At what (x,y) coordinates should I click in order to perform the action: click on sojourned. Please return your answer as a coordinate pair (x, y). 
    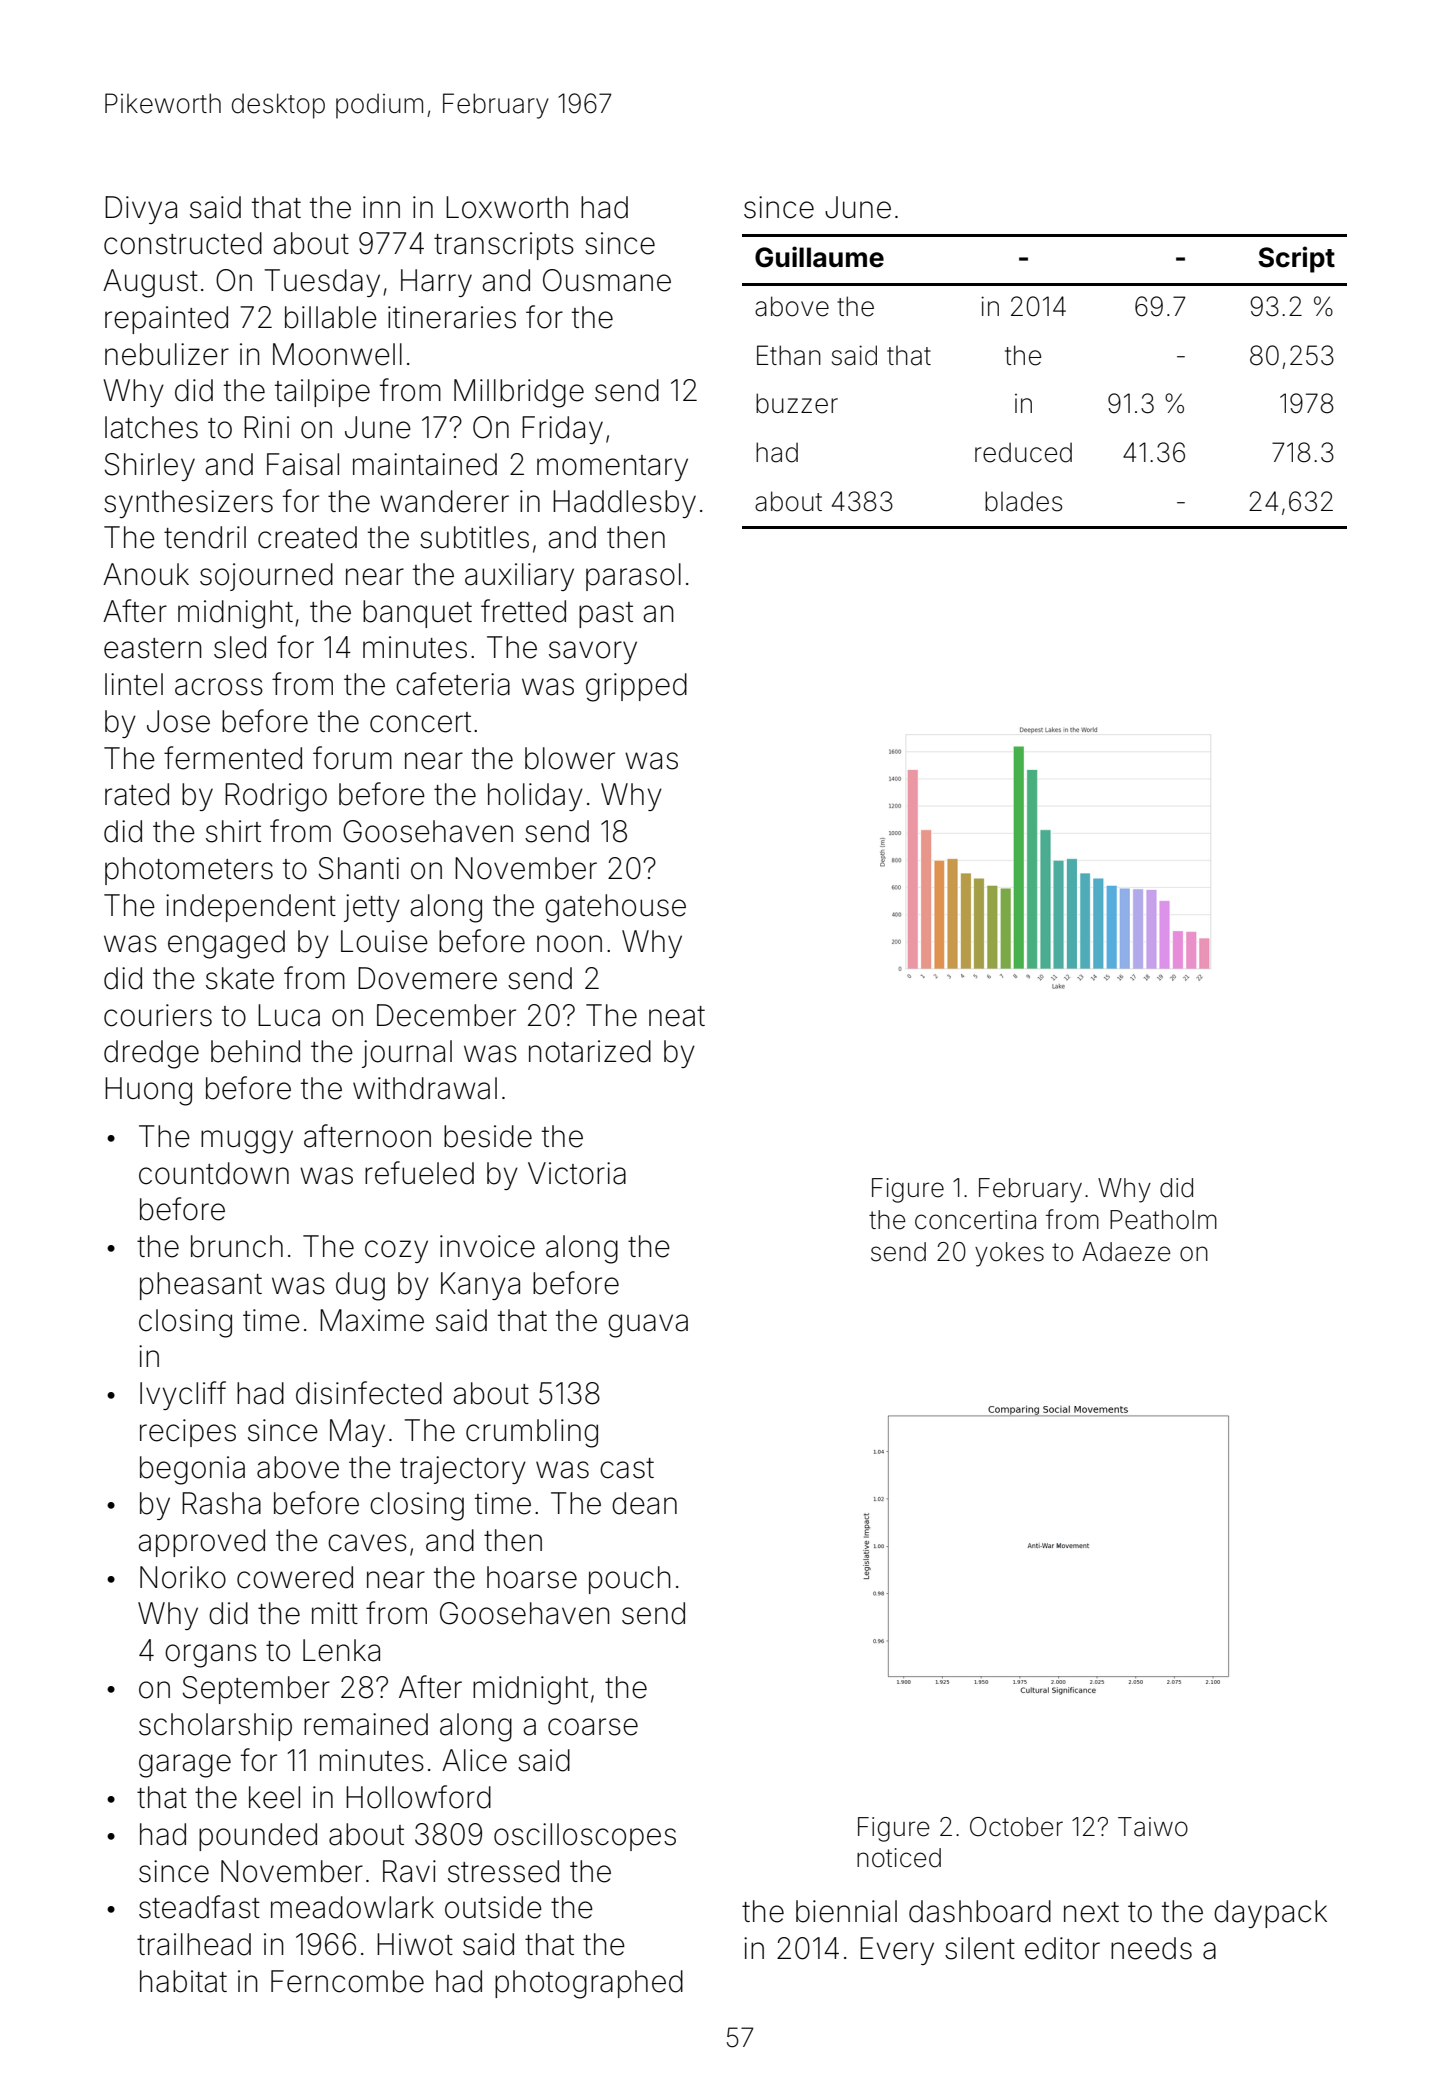
    Looking at the image, I should click on (266, 577).
